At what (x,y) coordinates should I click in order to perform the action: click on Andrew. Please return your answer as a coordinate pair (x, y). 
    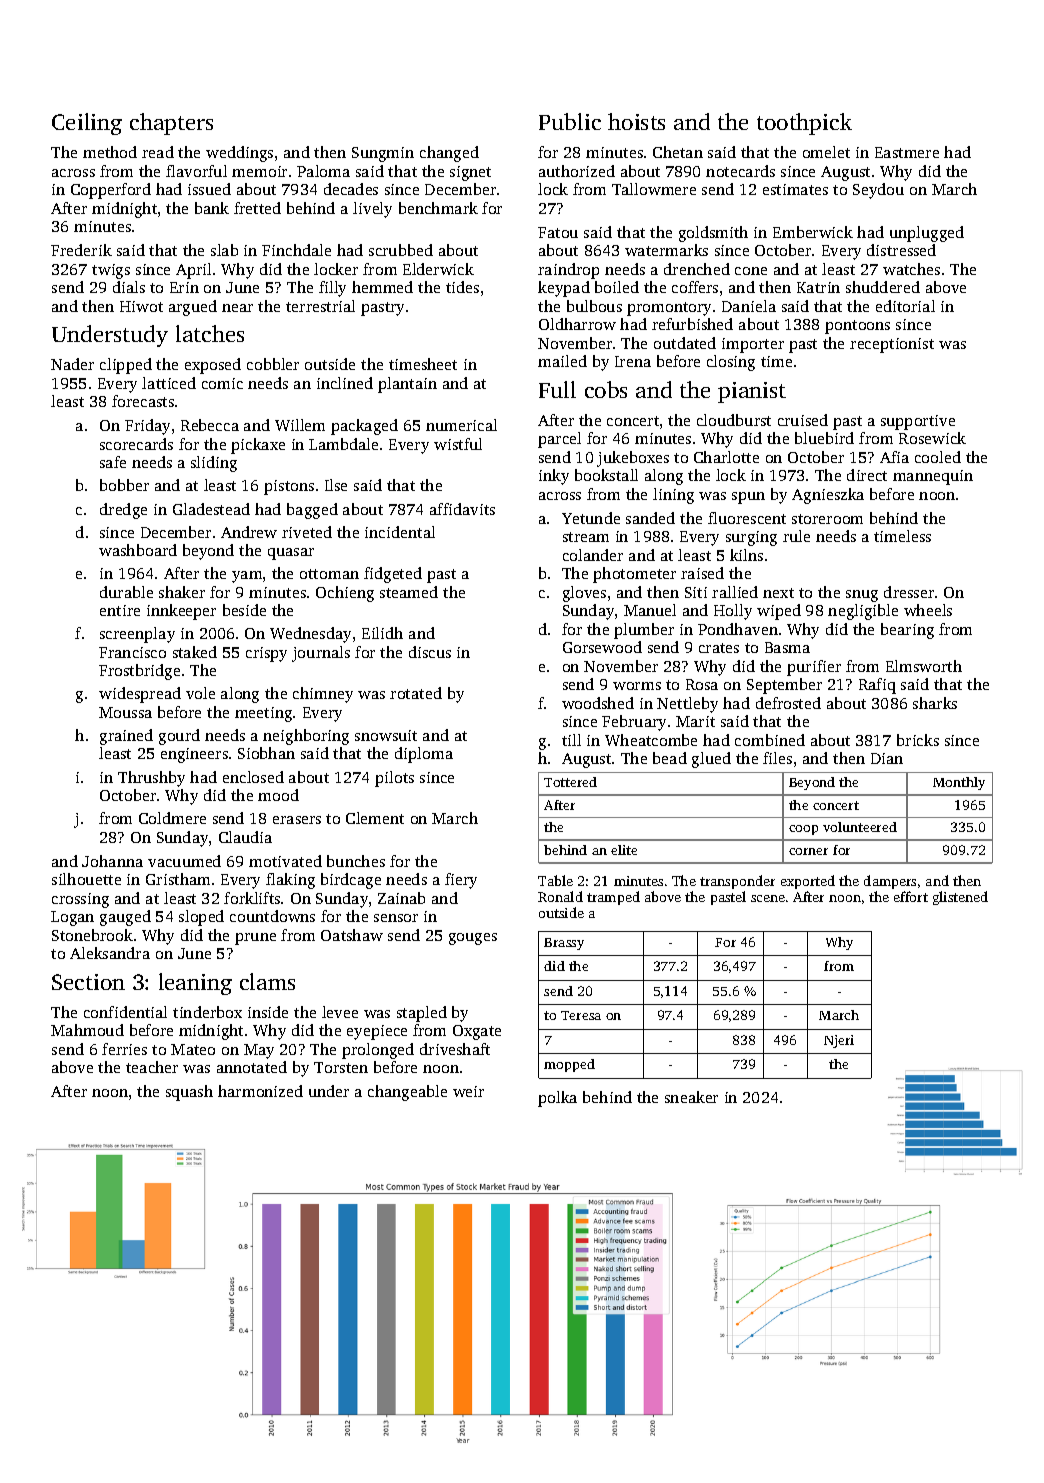
    Looking at the image, I should click on (249, 532).
